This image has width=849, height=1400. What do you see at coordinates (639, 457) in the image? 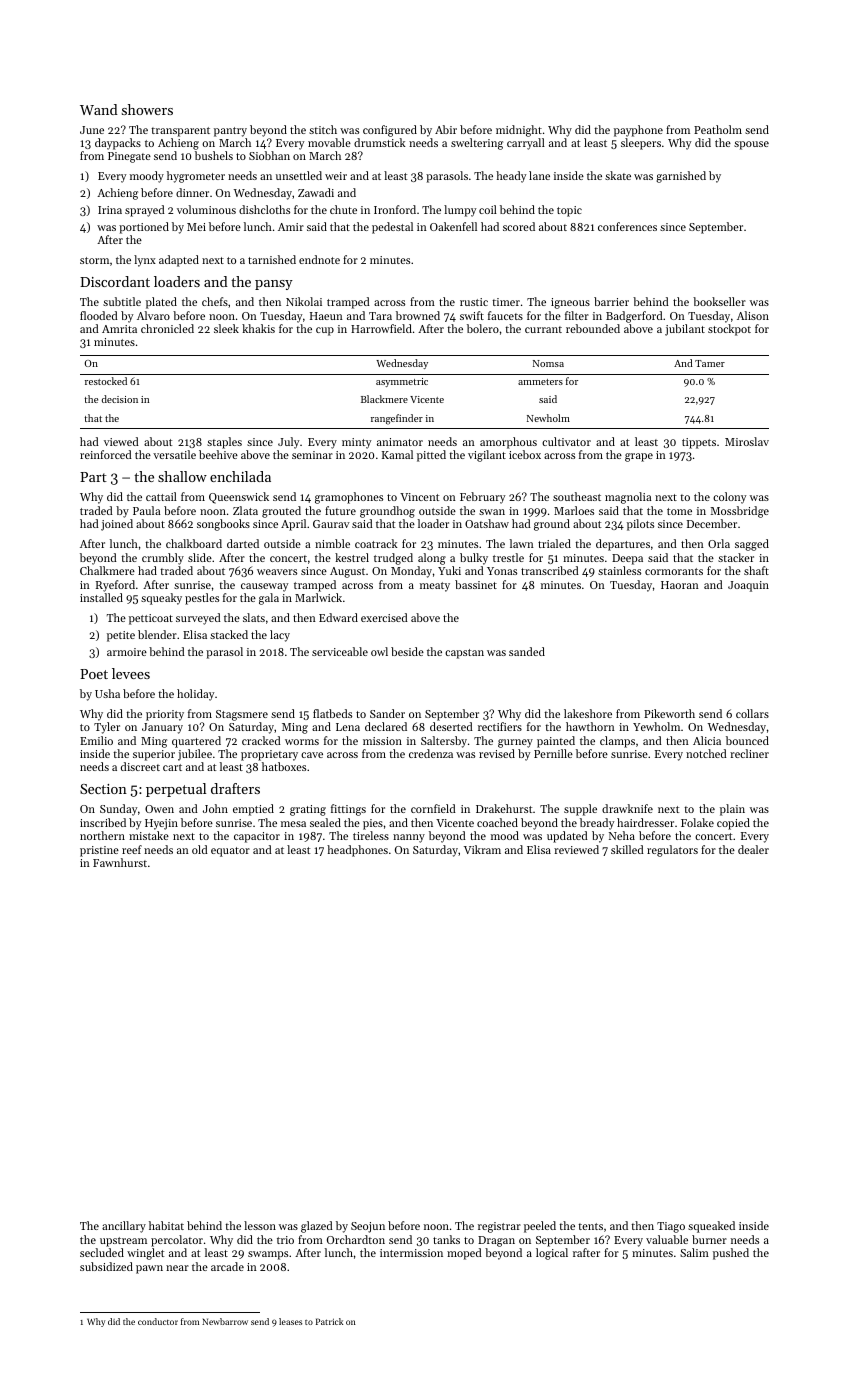
I see `grape` at bounding box center [639, 457].
